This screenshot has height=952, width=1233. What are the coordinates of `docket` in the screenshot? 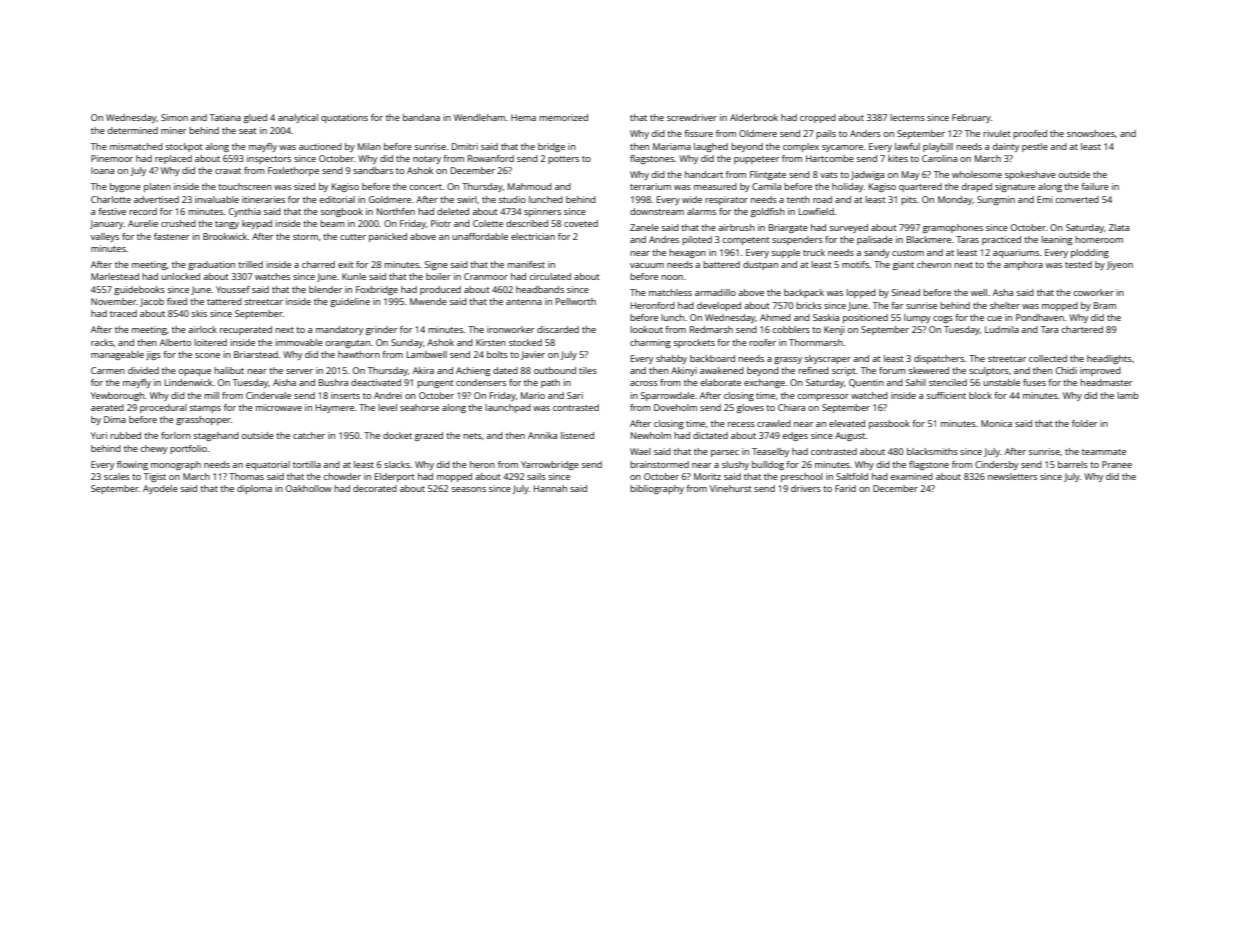 It's located at (397, 435).
